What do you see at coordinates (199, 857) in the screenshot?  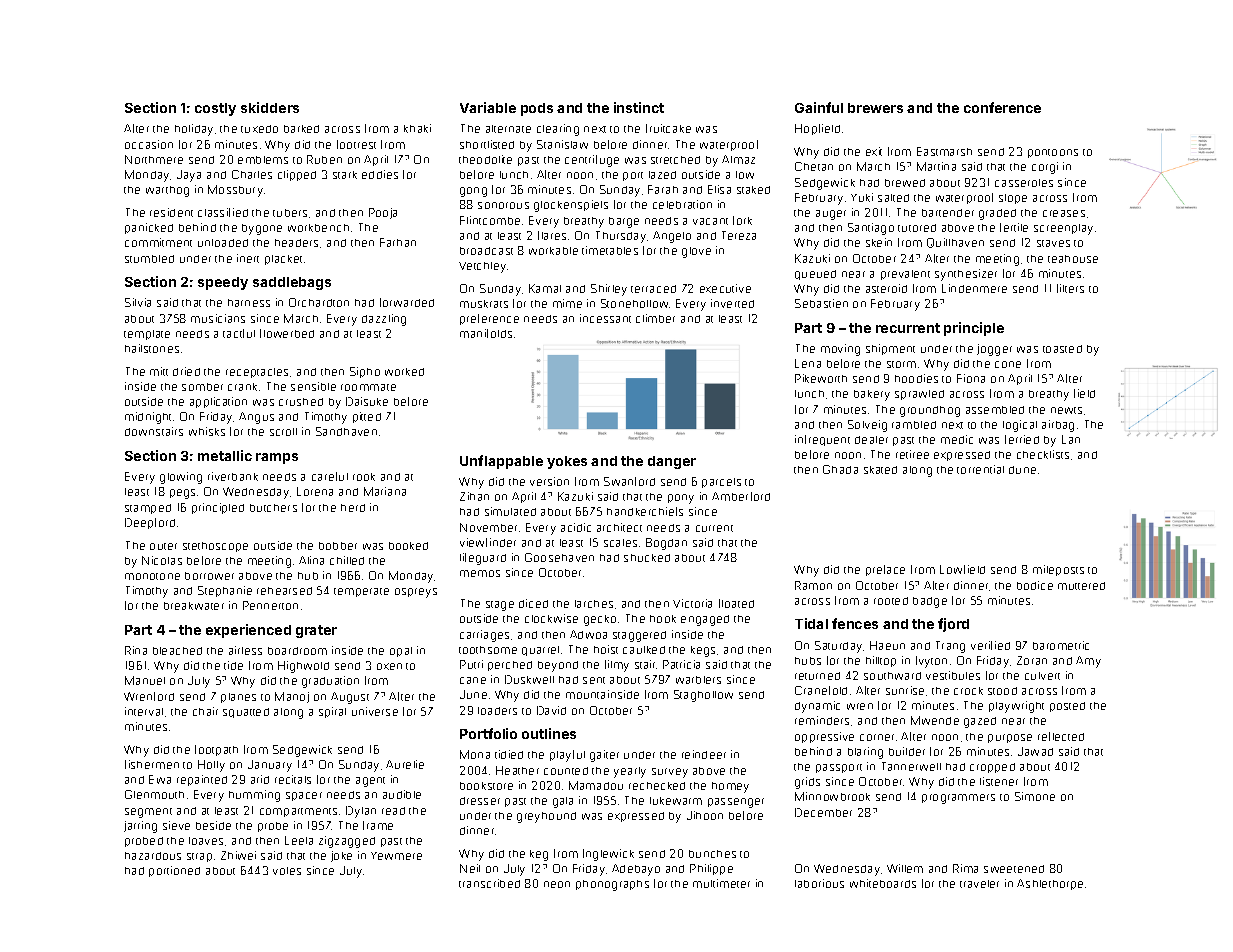 I see `strap` at bounding box center [199, 857].
